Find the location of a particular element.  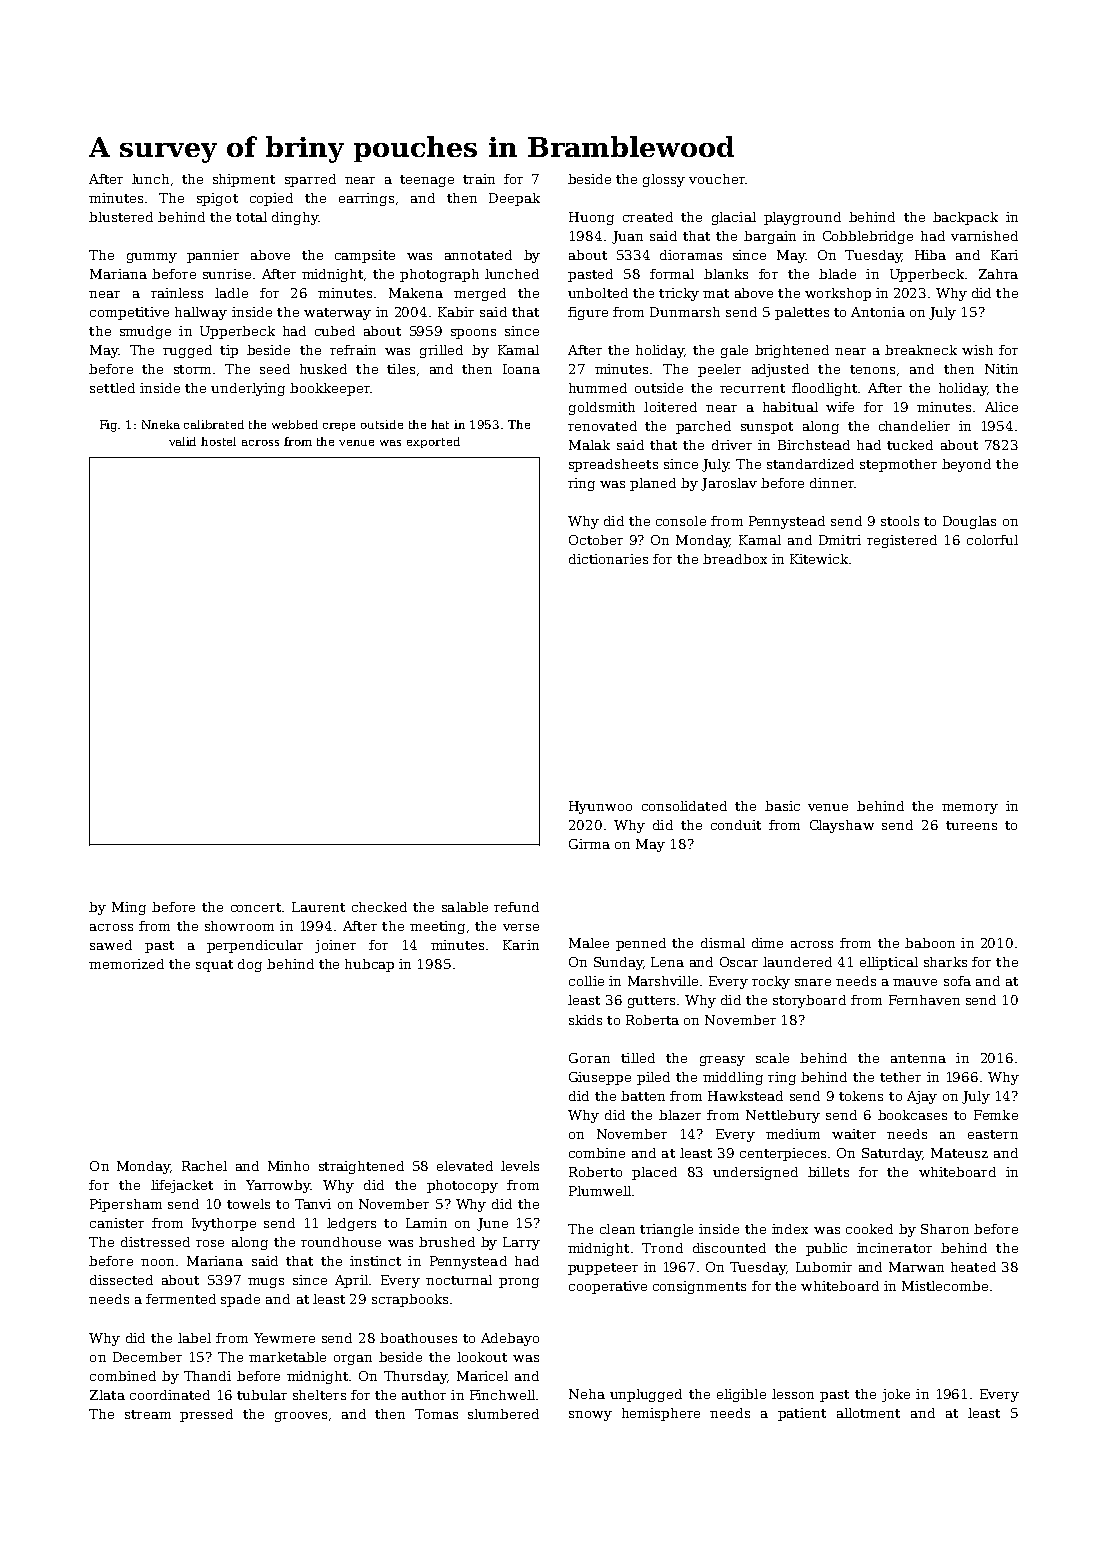

Ming is located at coordinates (129, 908).
